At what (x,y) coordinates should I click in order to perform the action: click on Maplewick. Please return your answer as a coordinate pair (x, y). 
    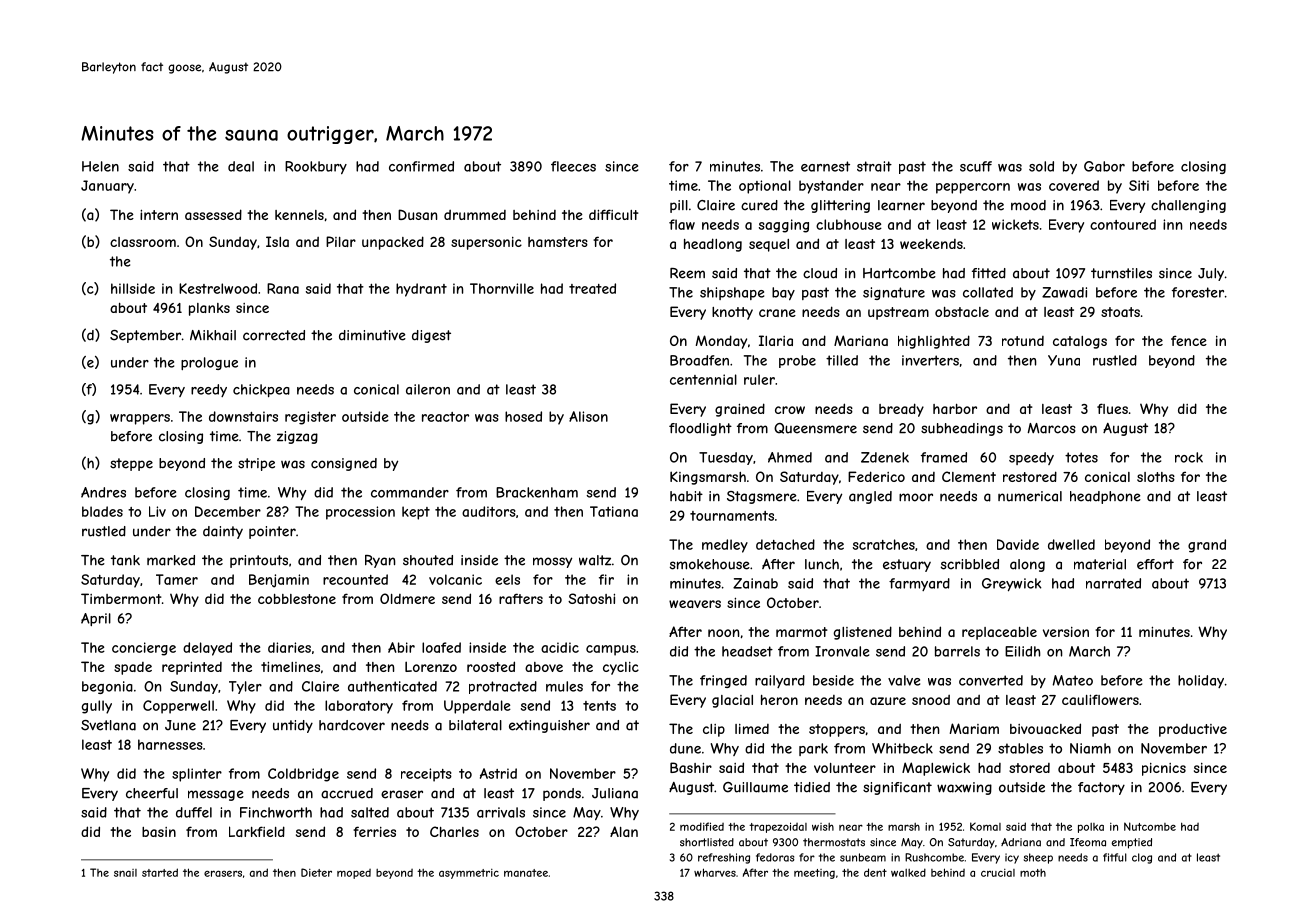
    Looking at the image, I should click on (936, 769).
